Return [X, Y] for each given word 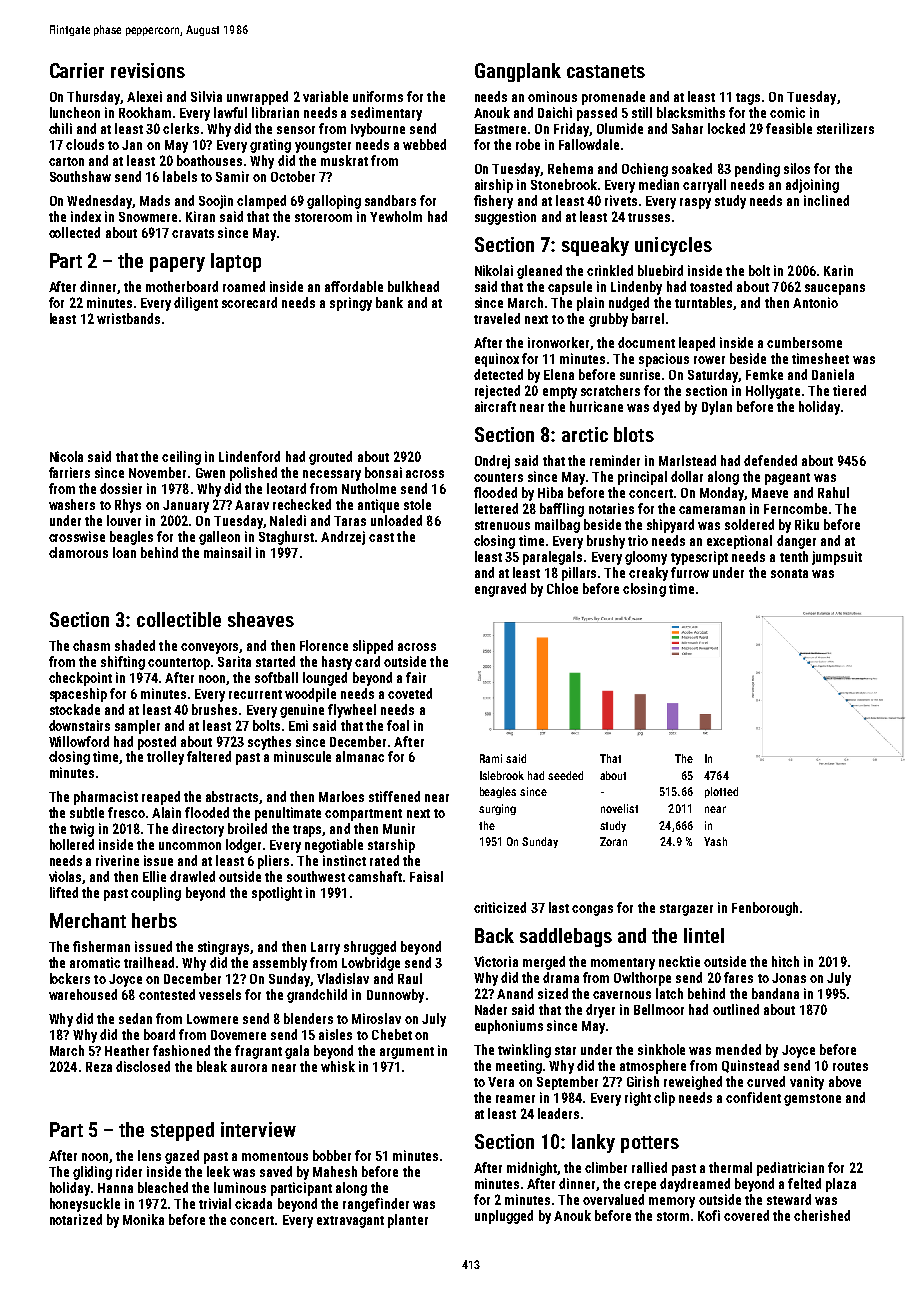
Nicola [66, 456]
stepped [182, 1131]
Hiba [550, 492]
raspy [695, 203]
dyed [666, 408]
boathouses [209, 160]
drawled [192, 876]
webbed [424, 144]
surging [497, 809]
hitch [785, 961]
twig [82, 830]
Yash [715, 841]
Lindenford [249, 456]
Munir [399, 828]
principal [642, 478]
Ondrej [492, 462]
